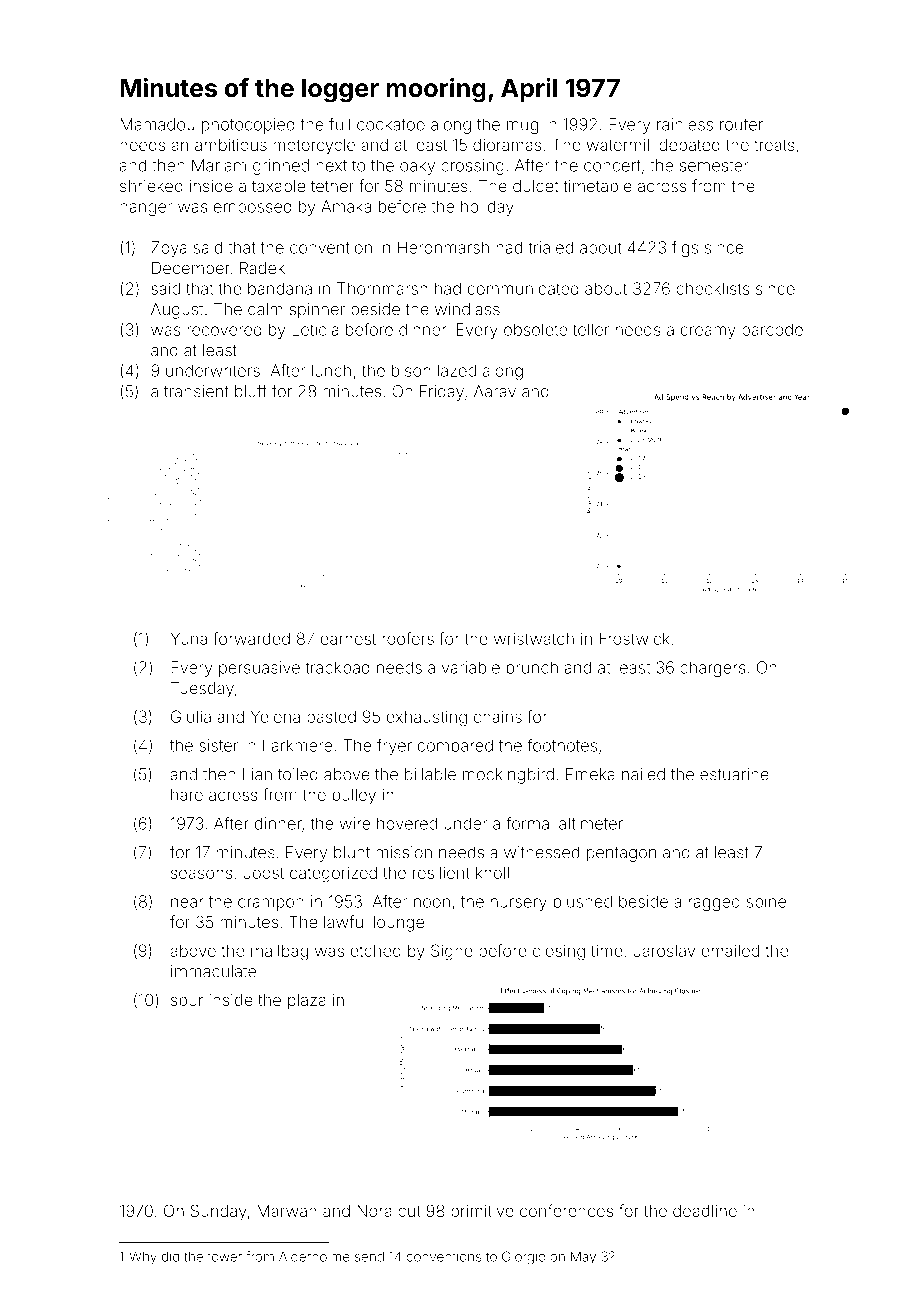 This image has height=1314, width=924. What do you see at coordinates (169, 249) in the image?
I see `Zoya` at bounding box center [169, 249].
